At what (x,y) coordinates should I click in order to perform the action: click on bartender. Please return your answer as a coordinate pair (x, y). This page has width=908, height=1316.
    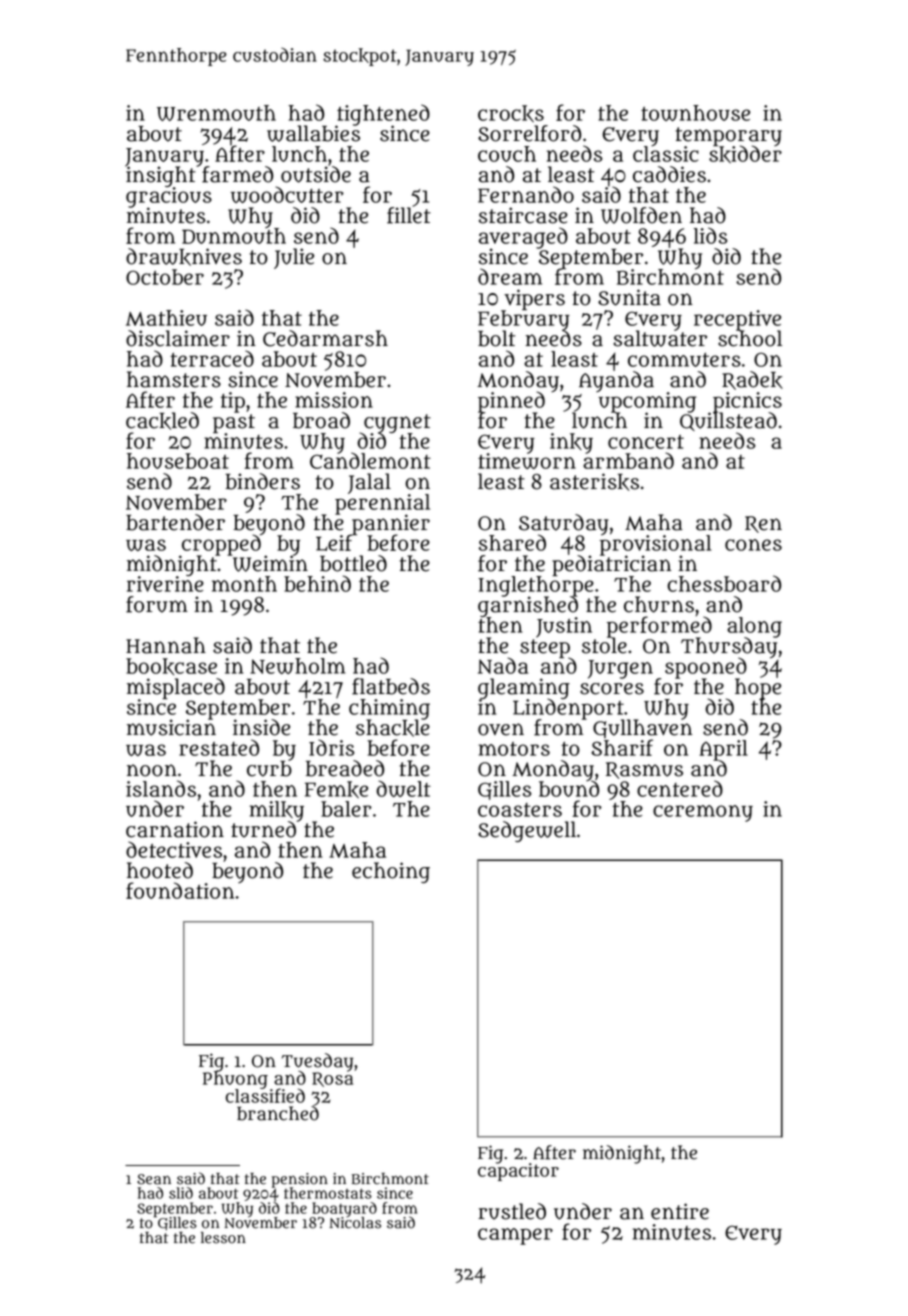
    Looking at the image, I should click on (175, 522).
